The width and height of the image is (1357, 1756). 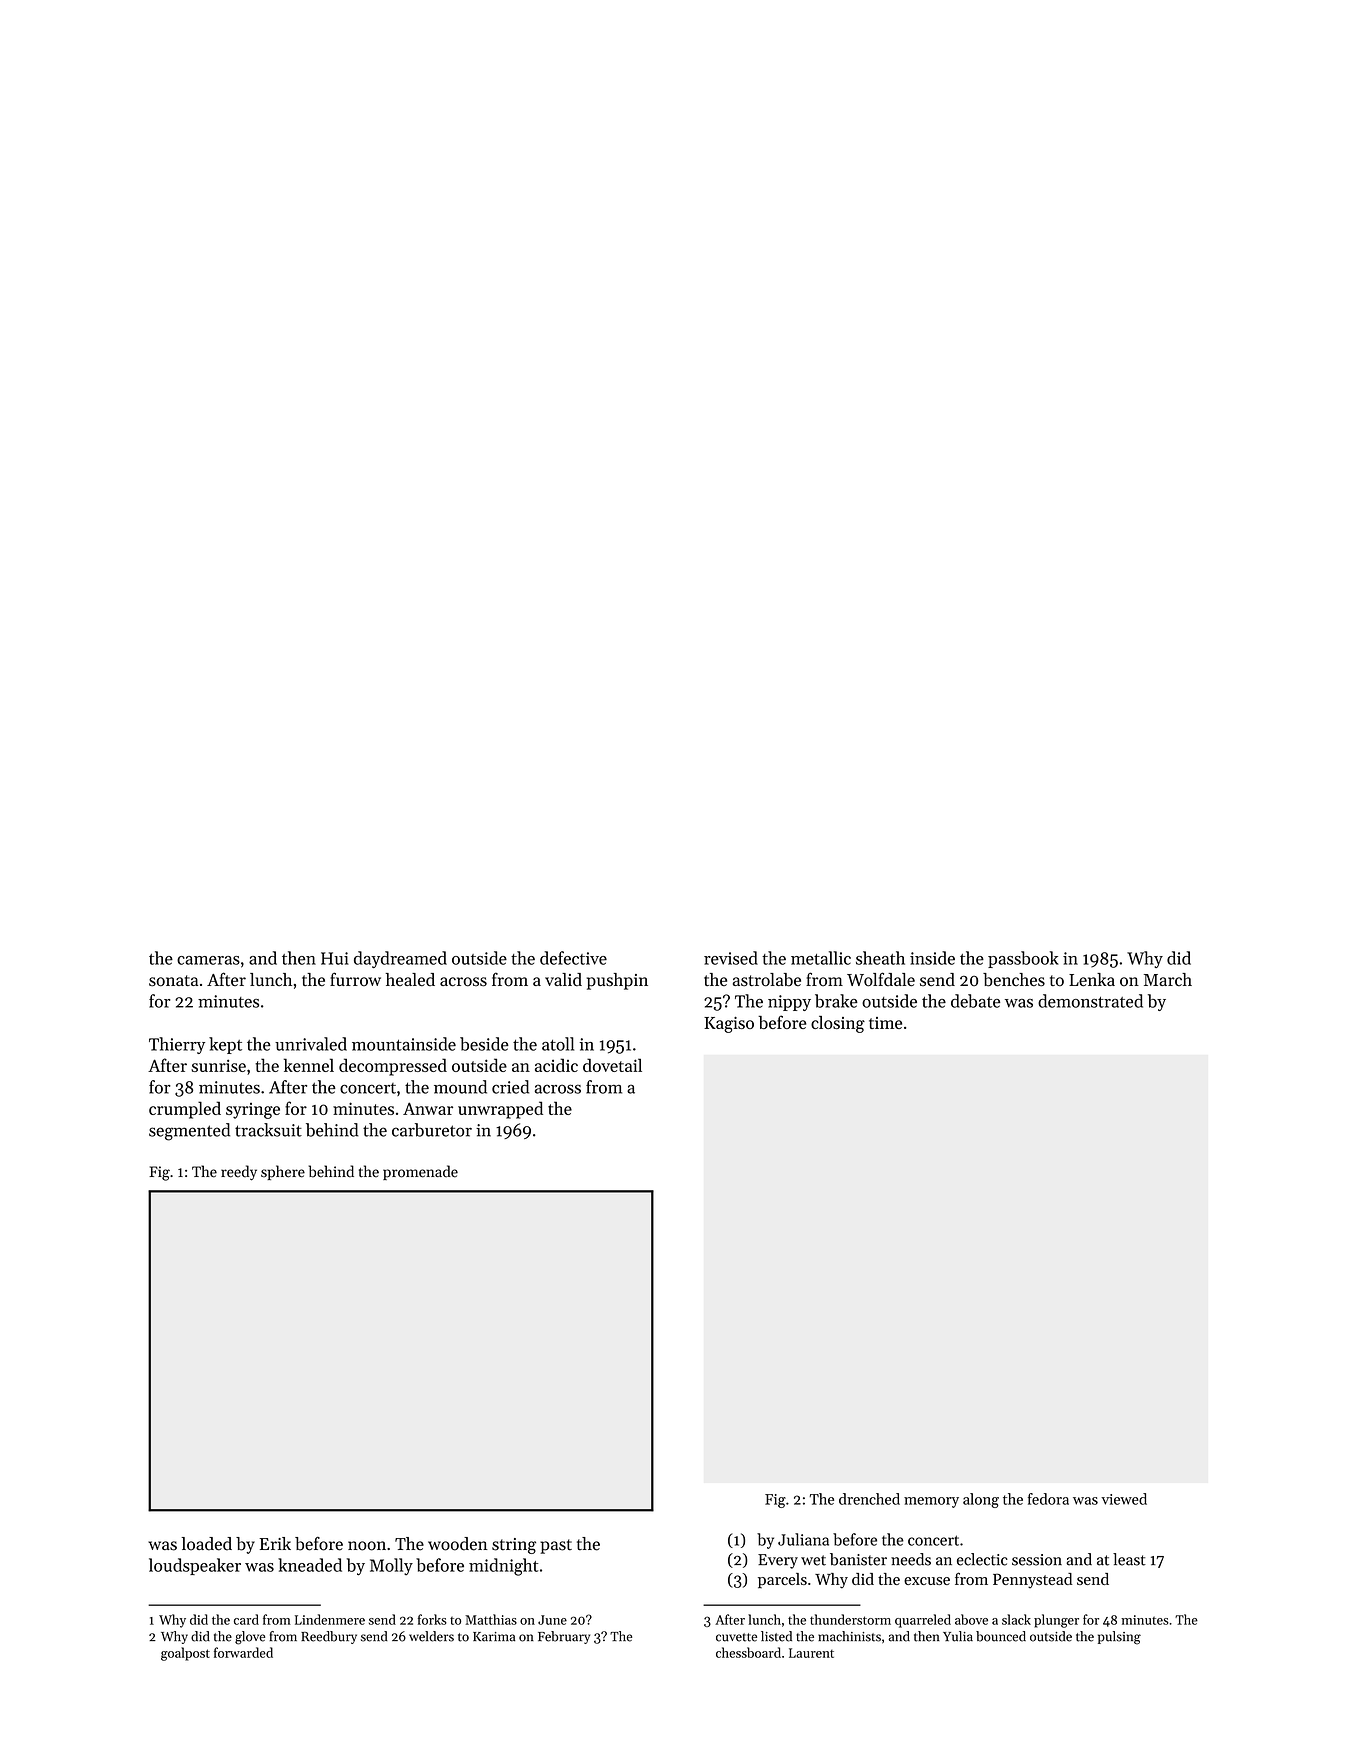 I want to click on March, so click(x=1168, y=979).
